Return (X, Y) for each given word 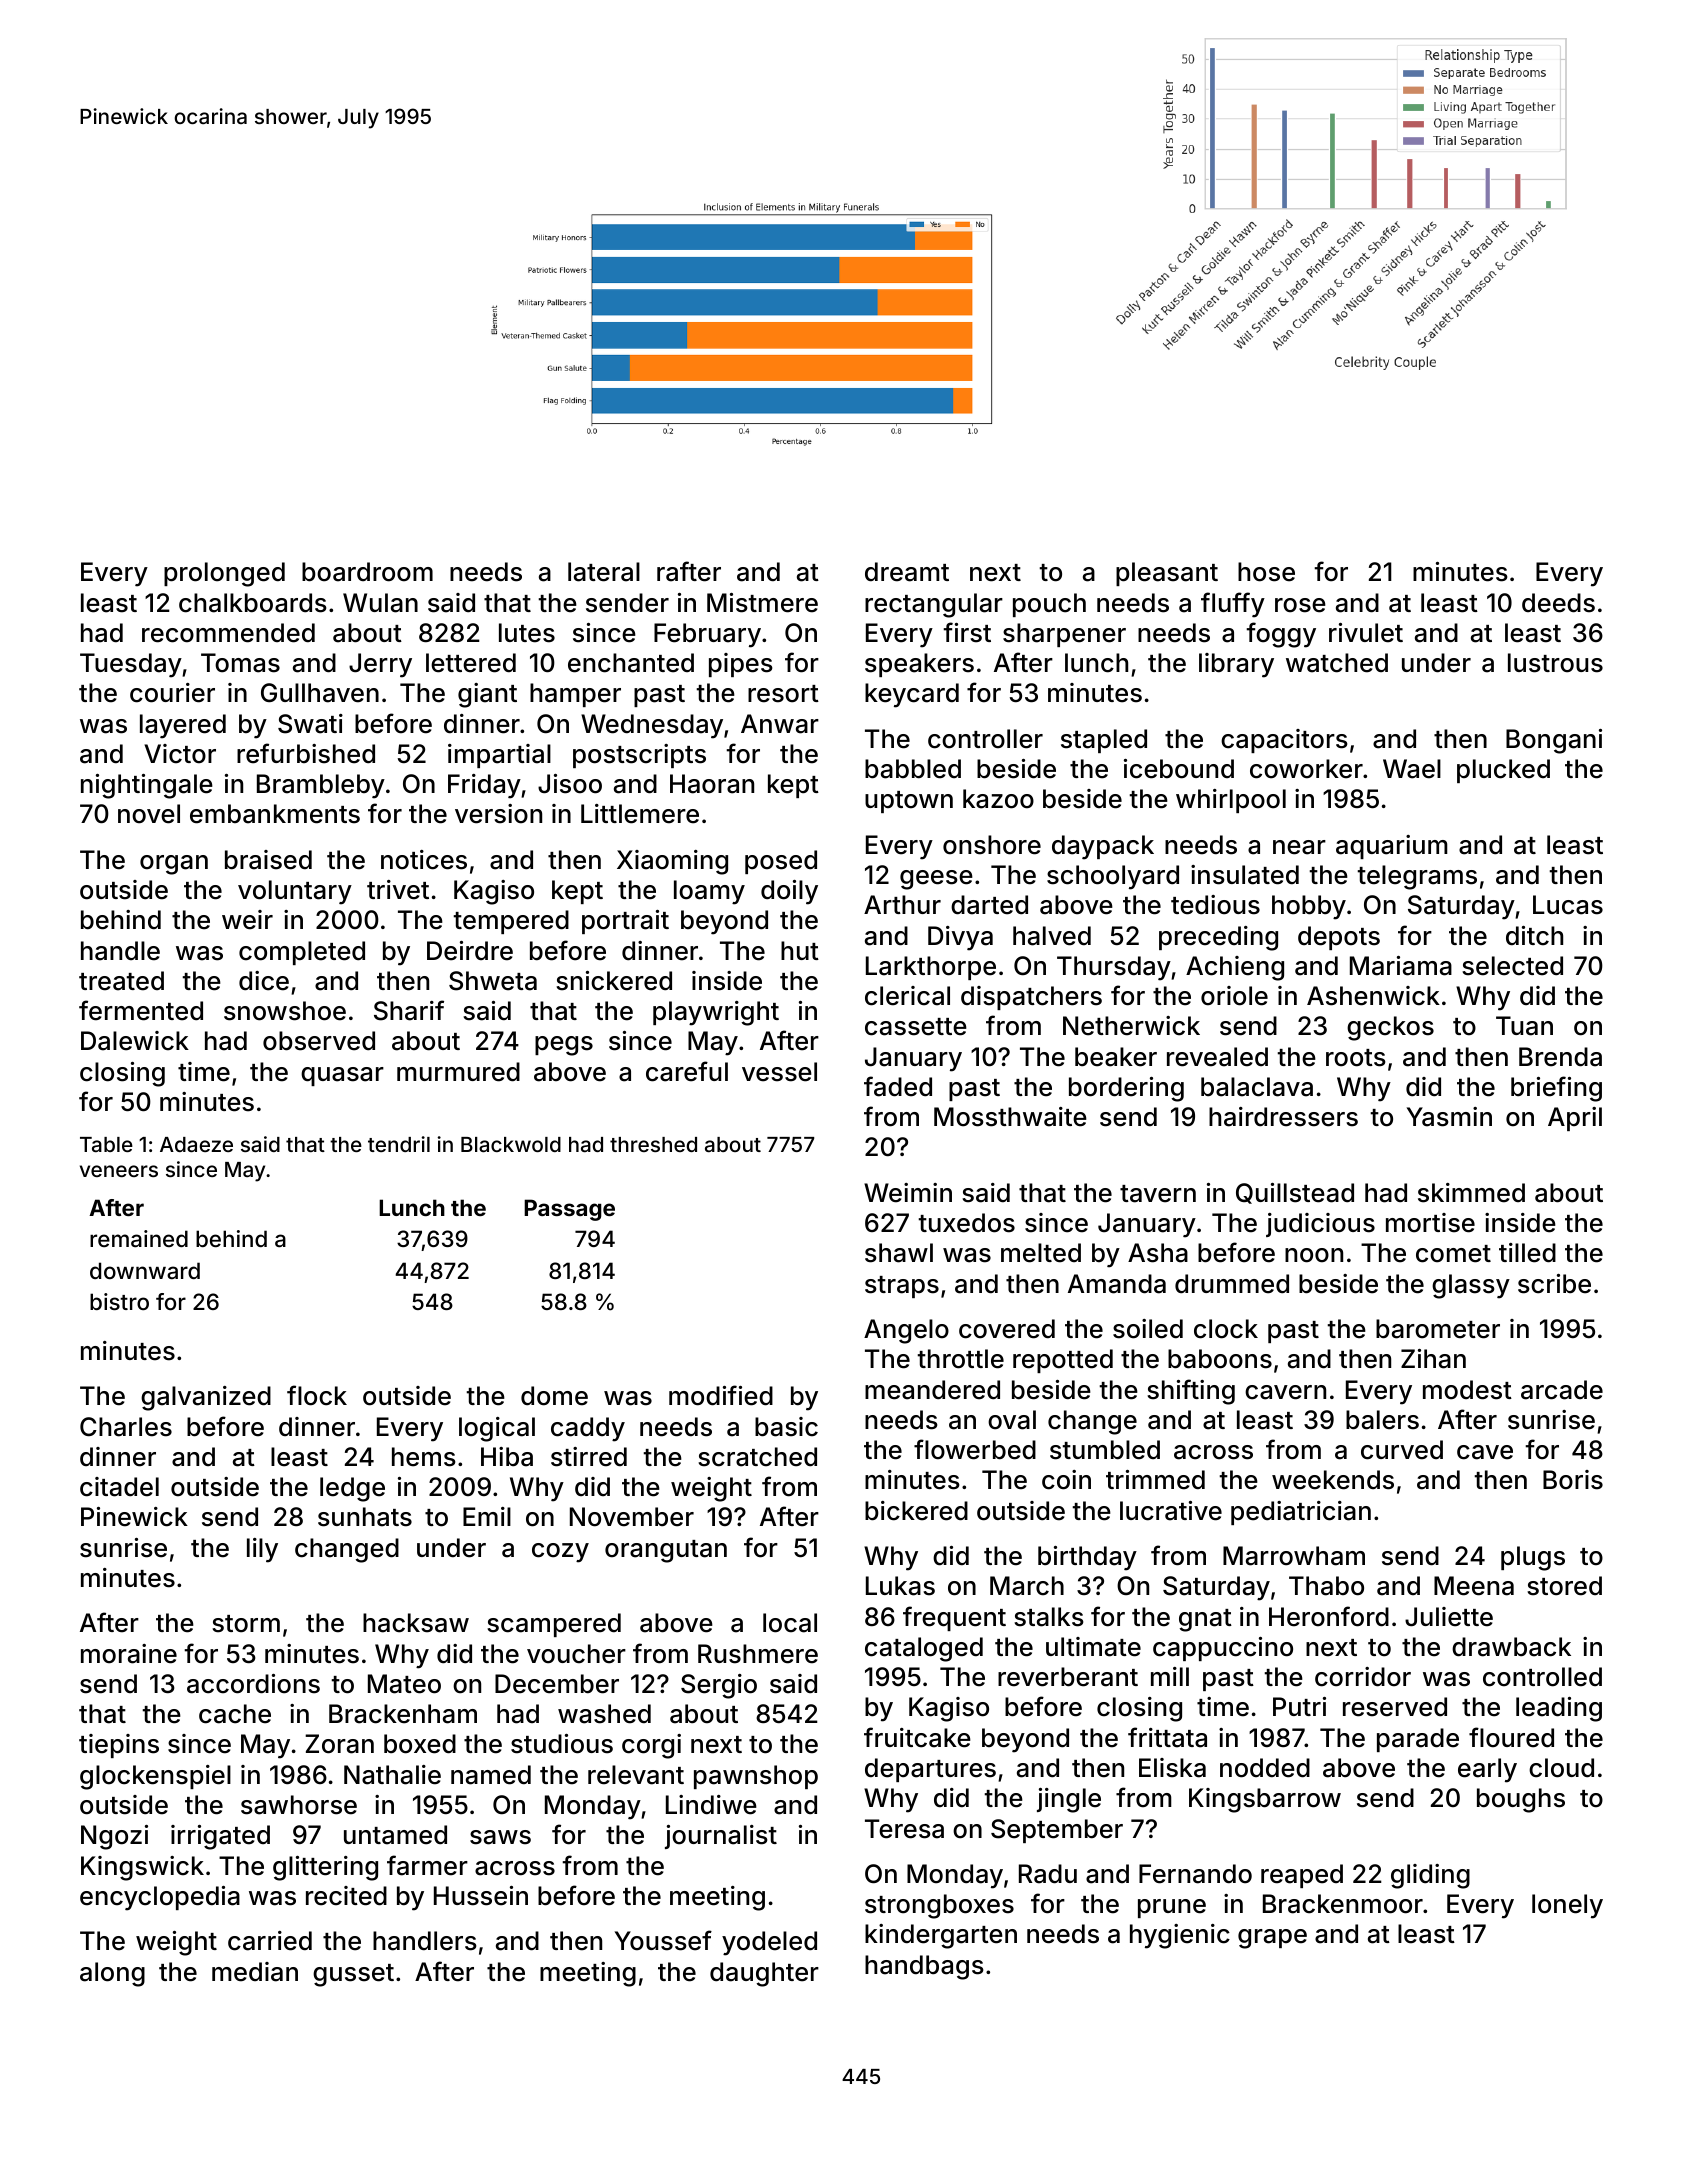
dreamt (907, 572)
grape (1272, 1939)
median (255, 1972)
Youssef (663, 1940)
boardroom (367, 572)
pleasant (1167, 574)
